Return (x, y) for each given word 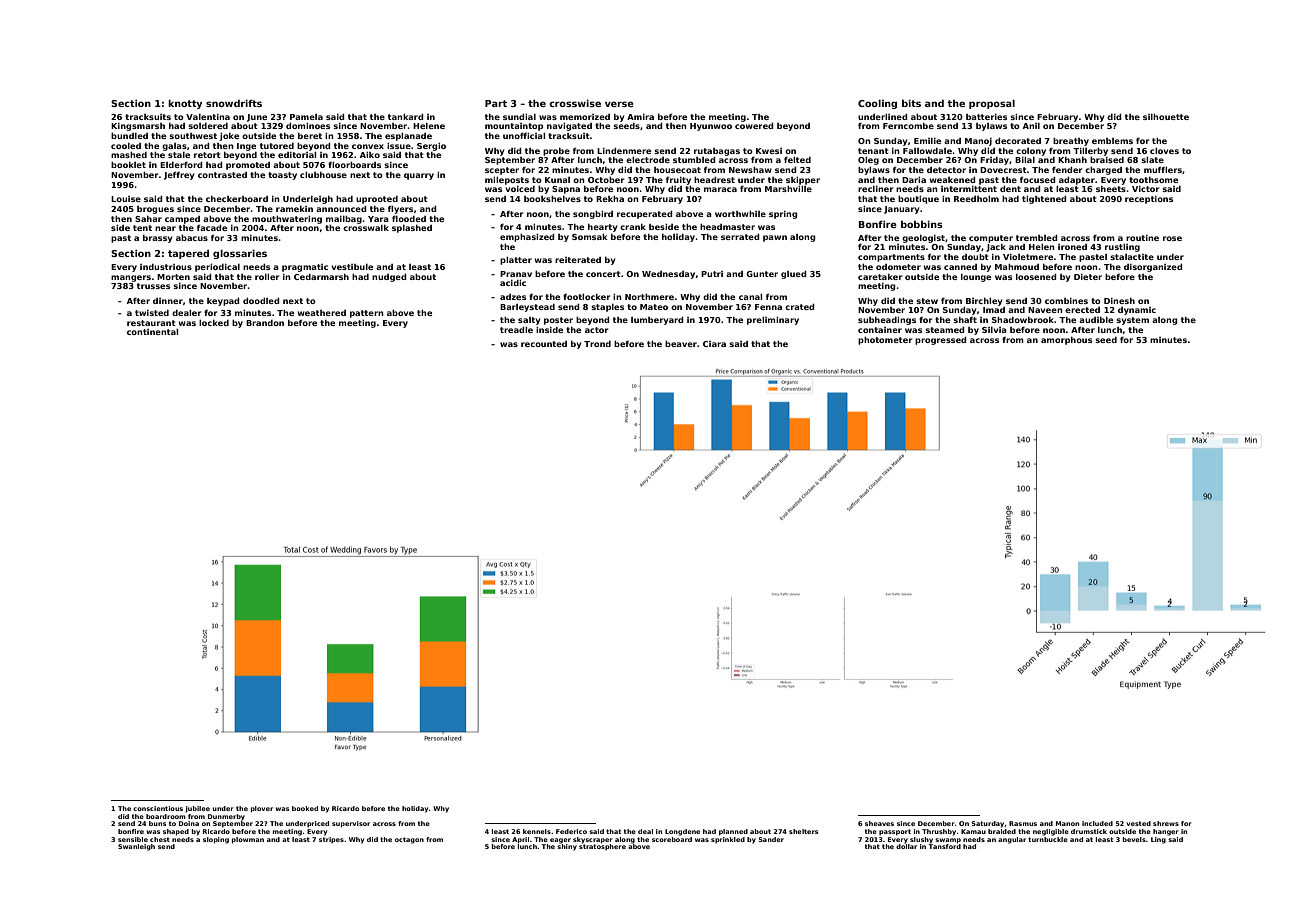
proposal (992, 104)
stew (927, 301)
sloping (216, 840)
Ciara (714, 344)
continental (152, 332)
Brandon (265, 323)
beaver (681, 344)
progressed (941, 341)
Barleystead (527, 308)
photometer (885, 341)
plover (262, 809)
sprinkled (728, 840)
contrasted (222, 175)
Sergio (431, 147)
